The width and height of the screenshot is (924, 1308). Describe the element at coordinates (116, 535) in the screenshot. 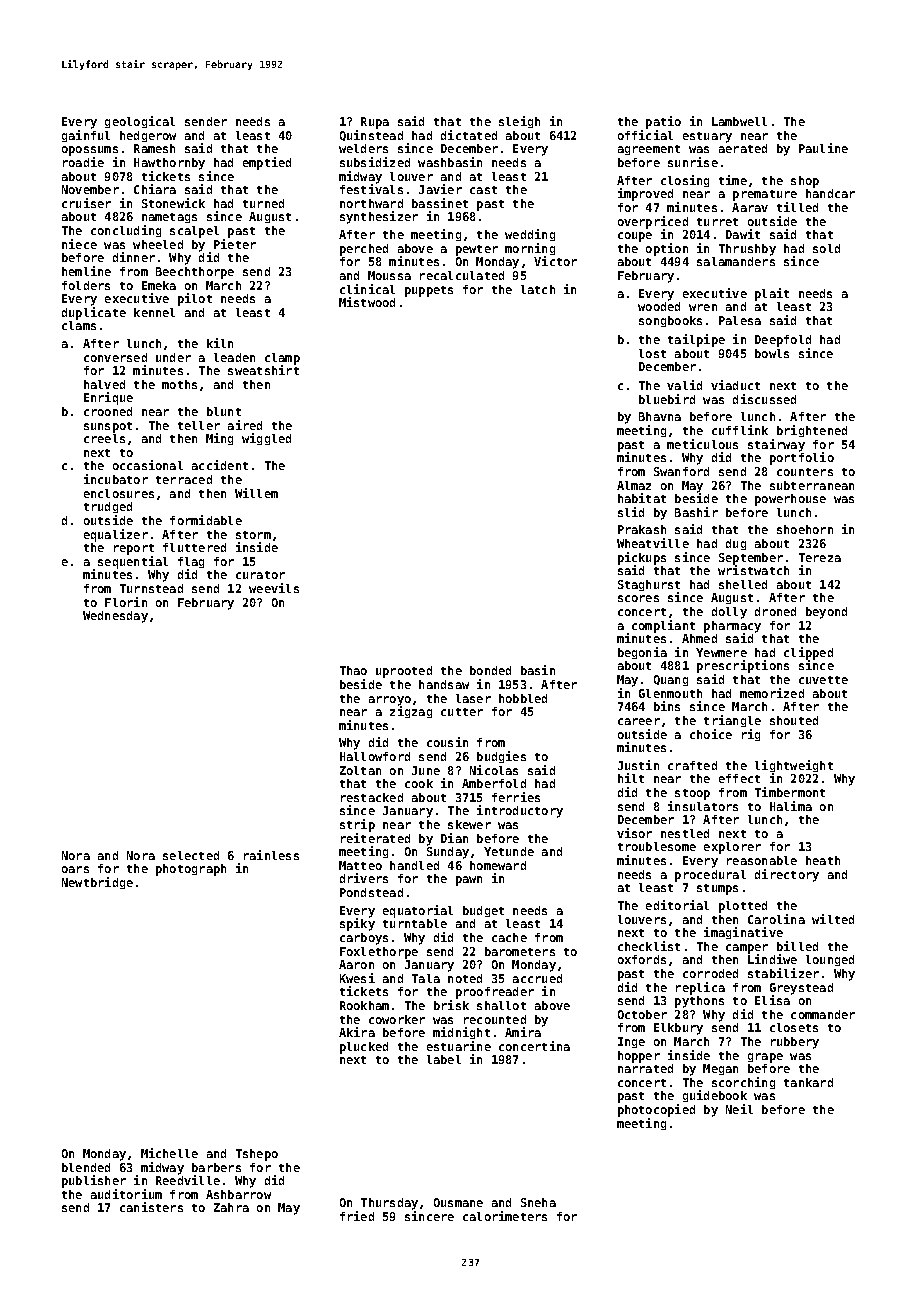

I see `equalizer` at that location.
